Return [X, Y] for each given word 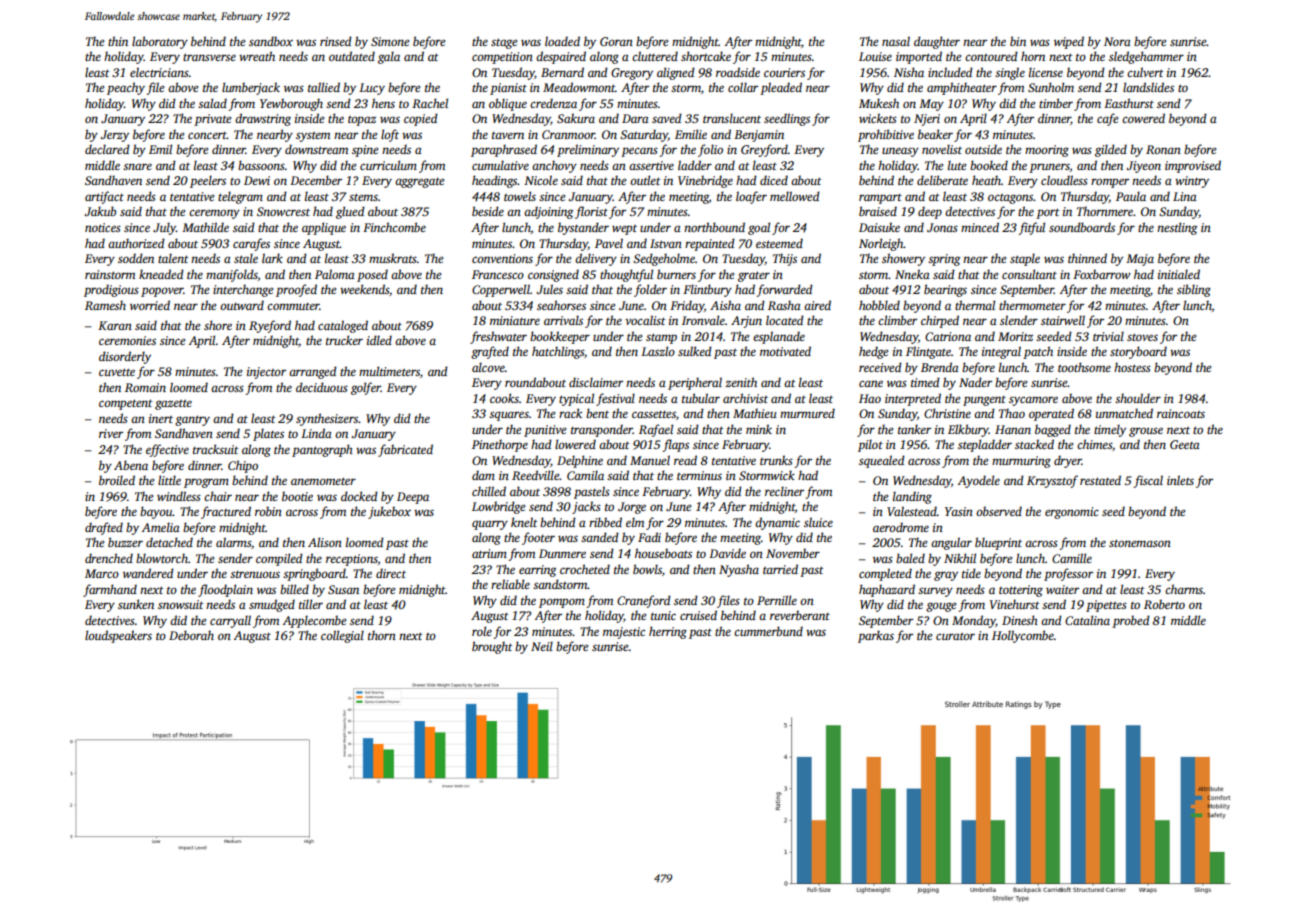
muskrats [393, 258]
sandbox [271, 41]
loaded [562, 41]
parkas [876, 636]
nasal [896, 41]
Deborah [191, 635]
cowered [1143, 118]
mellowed [795, 196]
